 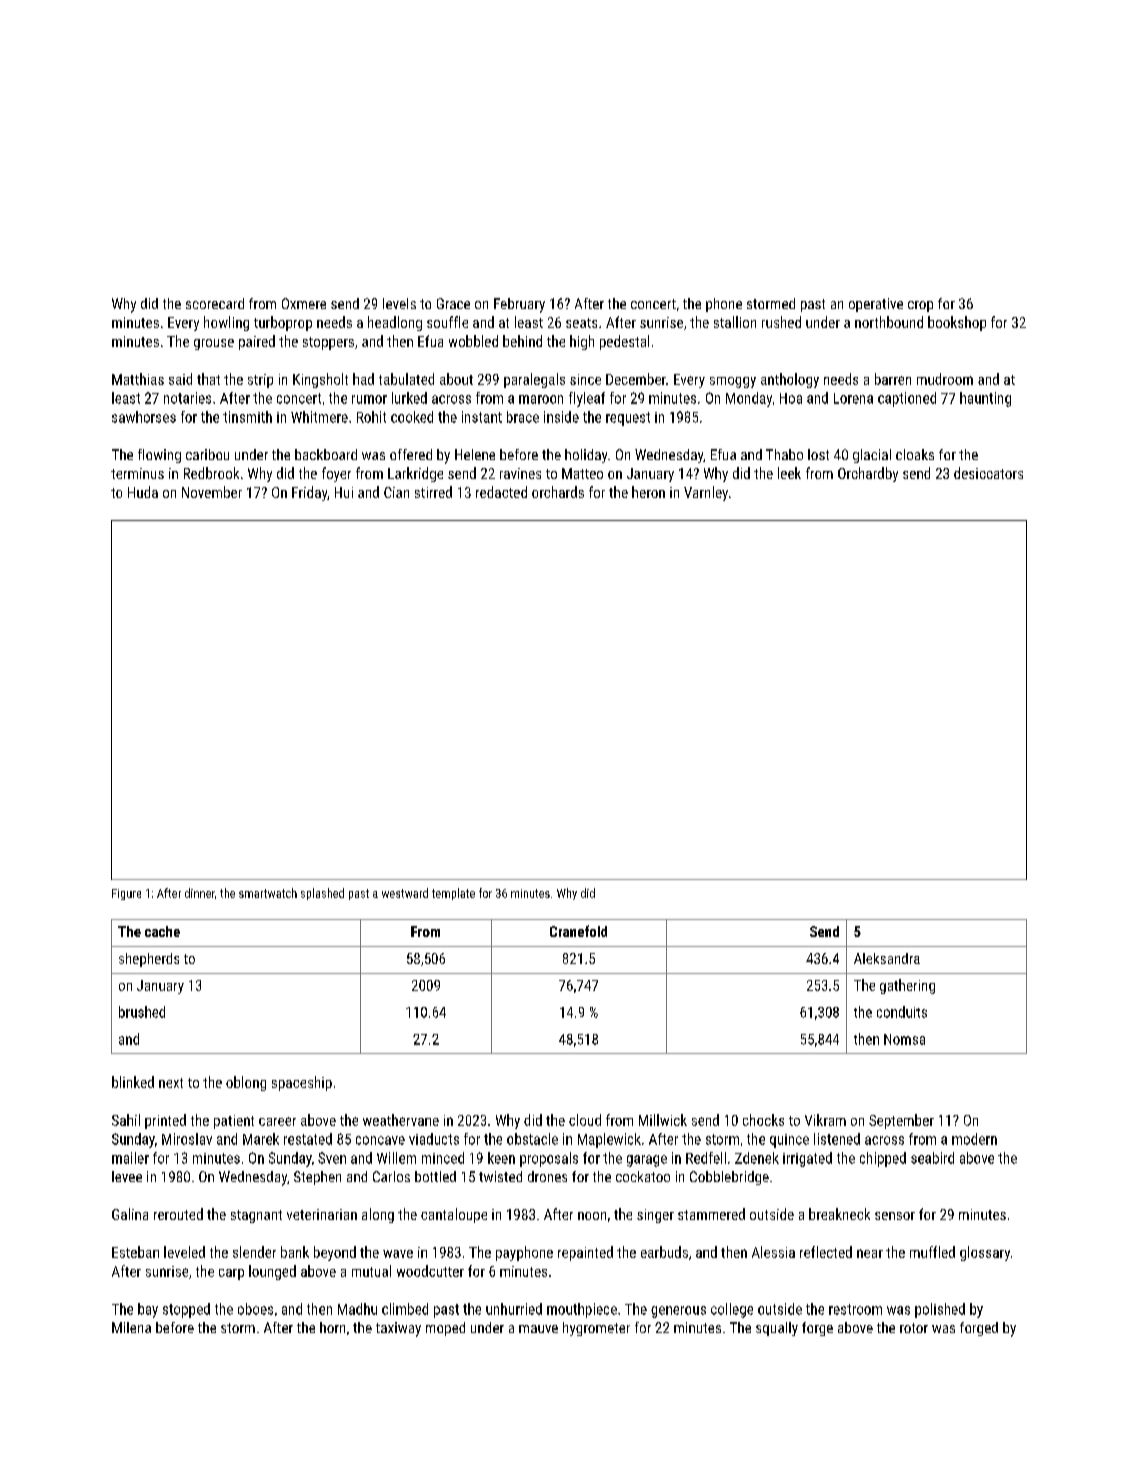 What do you see at coordinates (453, 303) in the document?
I see `Grace` at bounding box center [453, 303].
